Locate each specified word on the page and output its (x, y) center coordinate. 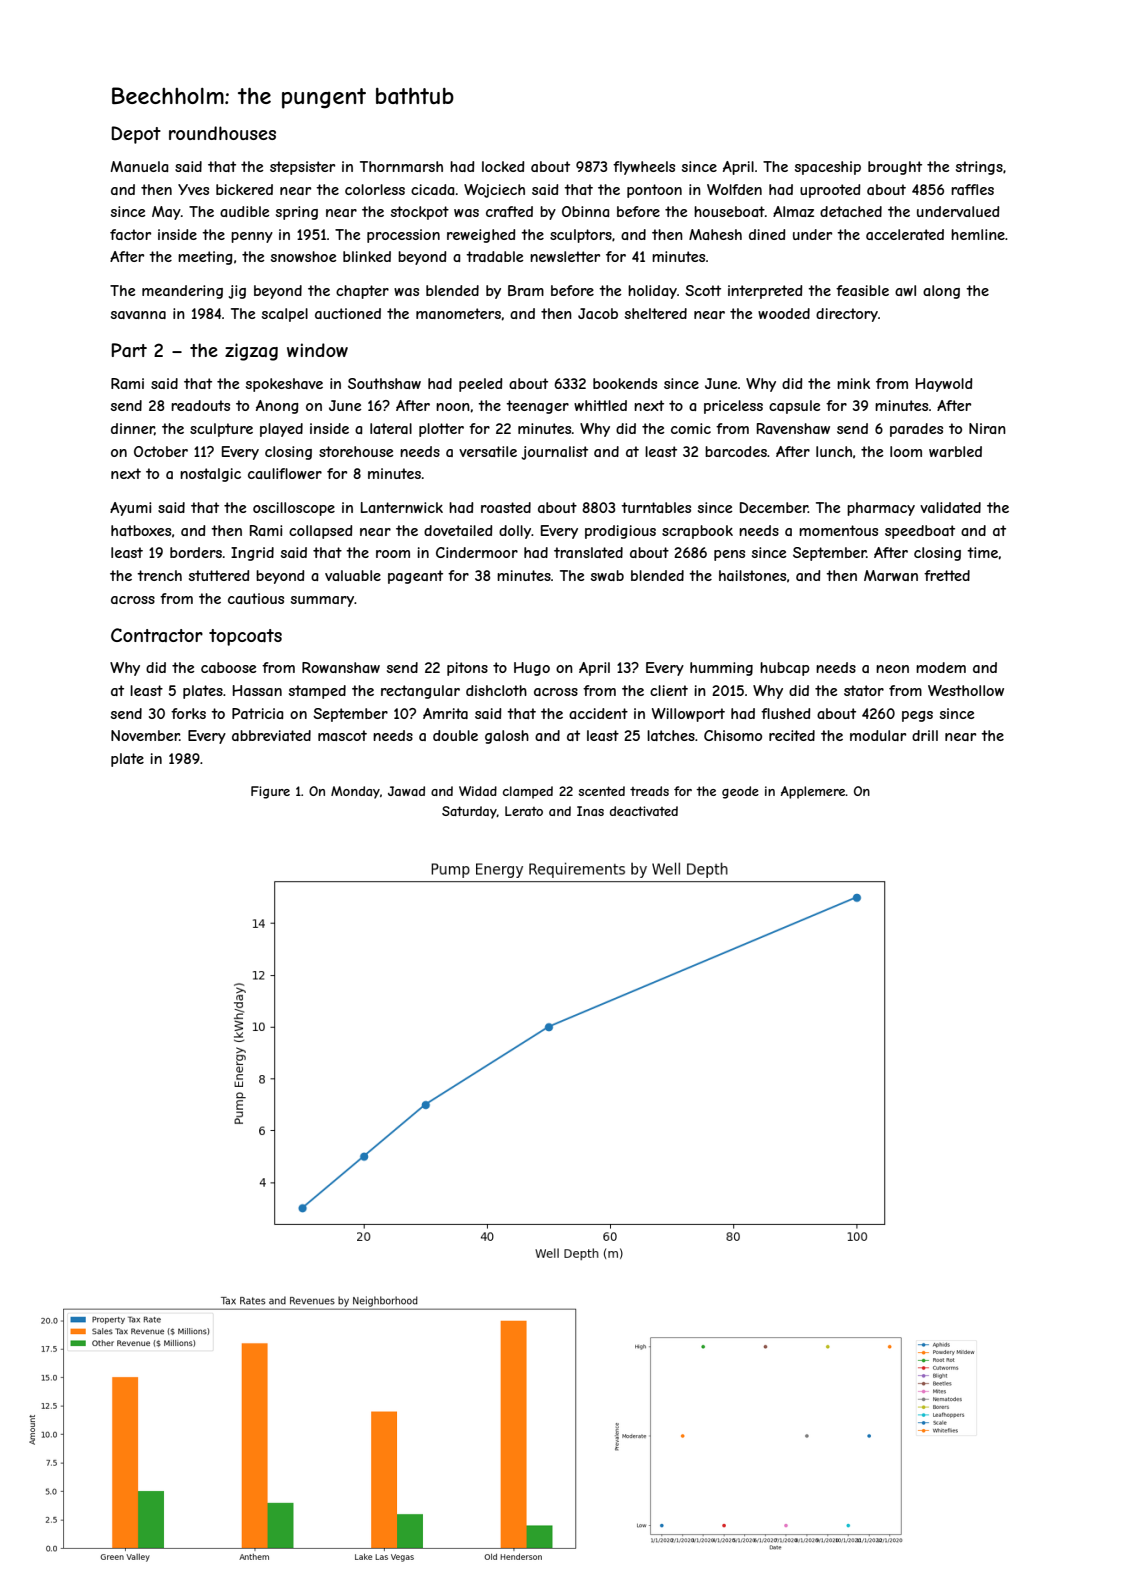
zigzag (251, 352)
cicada (432, 189)
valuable (353, 575)
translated (588, 552)
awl (905, 290)
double (455, 735)
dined (767, 234)
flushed (786, 713)
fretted (947, 575)
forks (188, 713)
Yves (193, 189)
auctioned (348, 313)
